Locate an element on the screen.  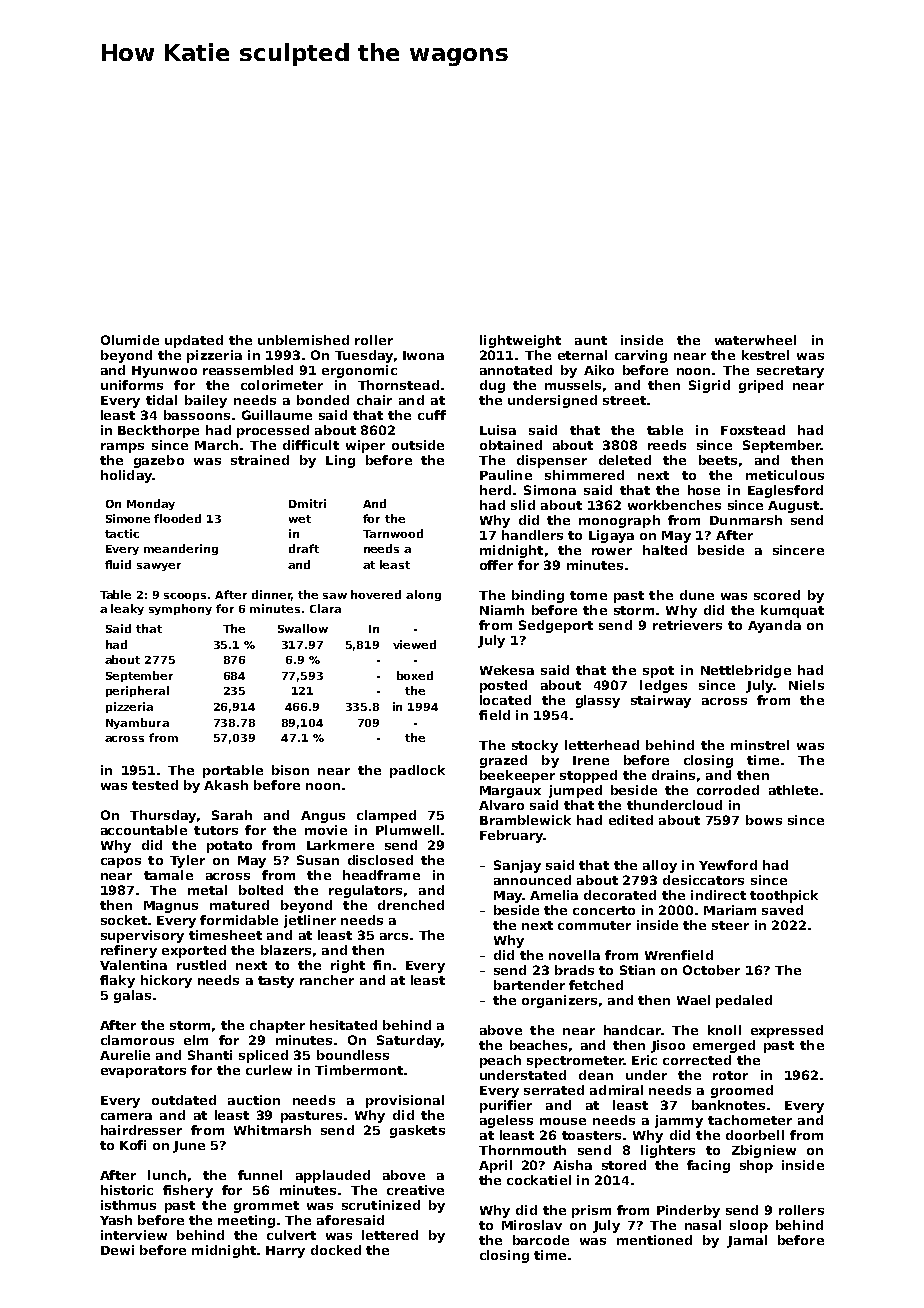
Harry is located at coordinates (285, 1252).
